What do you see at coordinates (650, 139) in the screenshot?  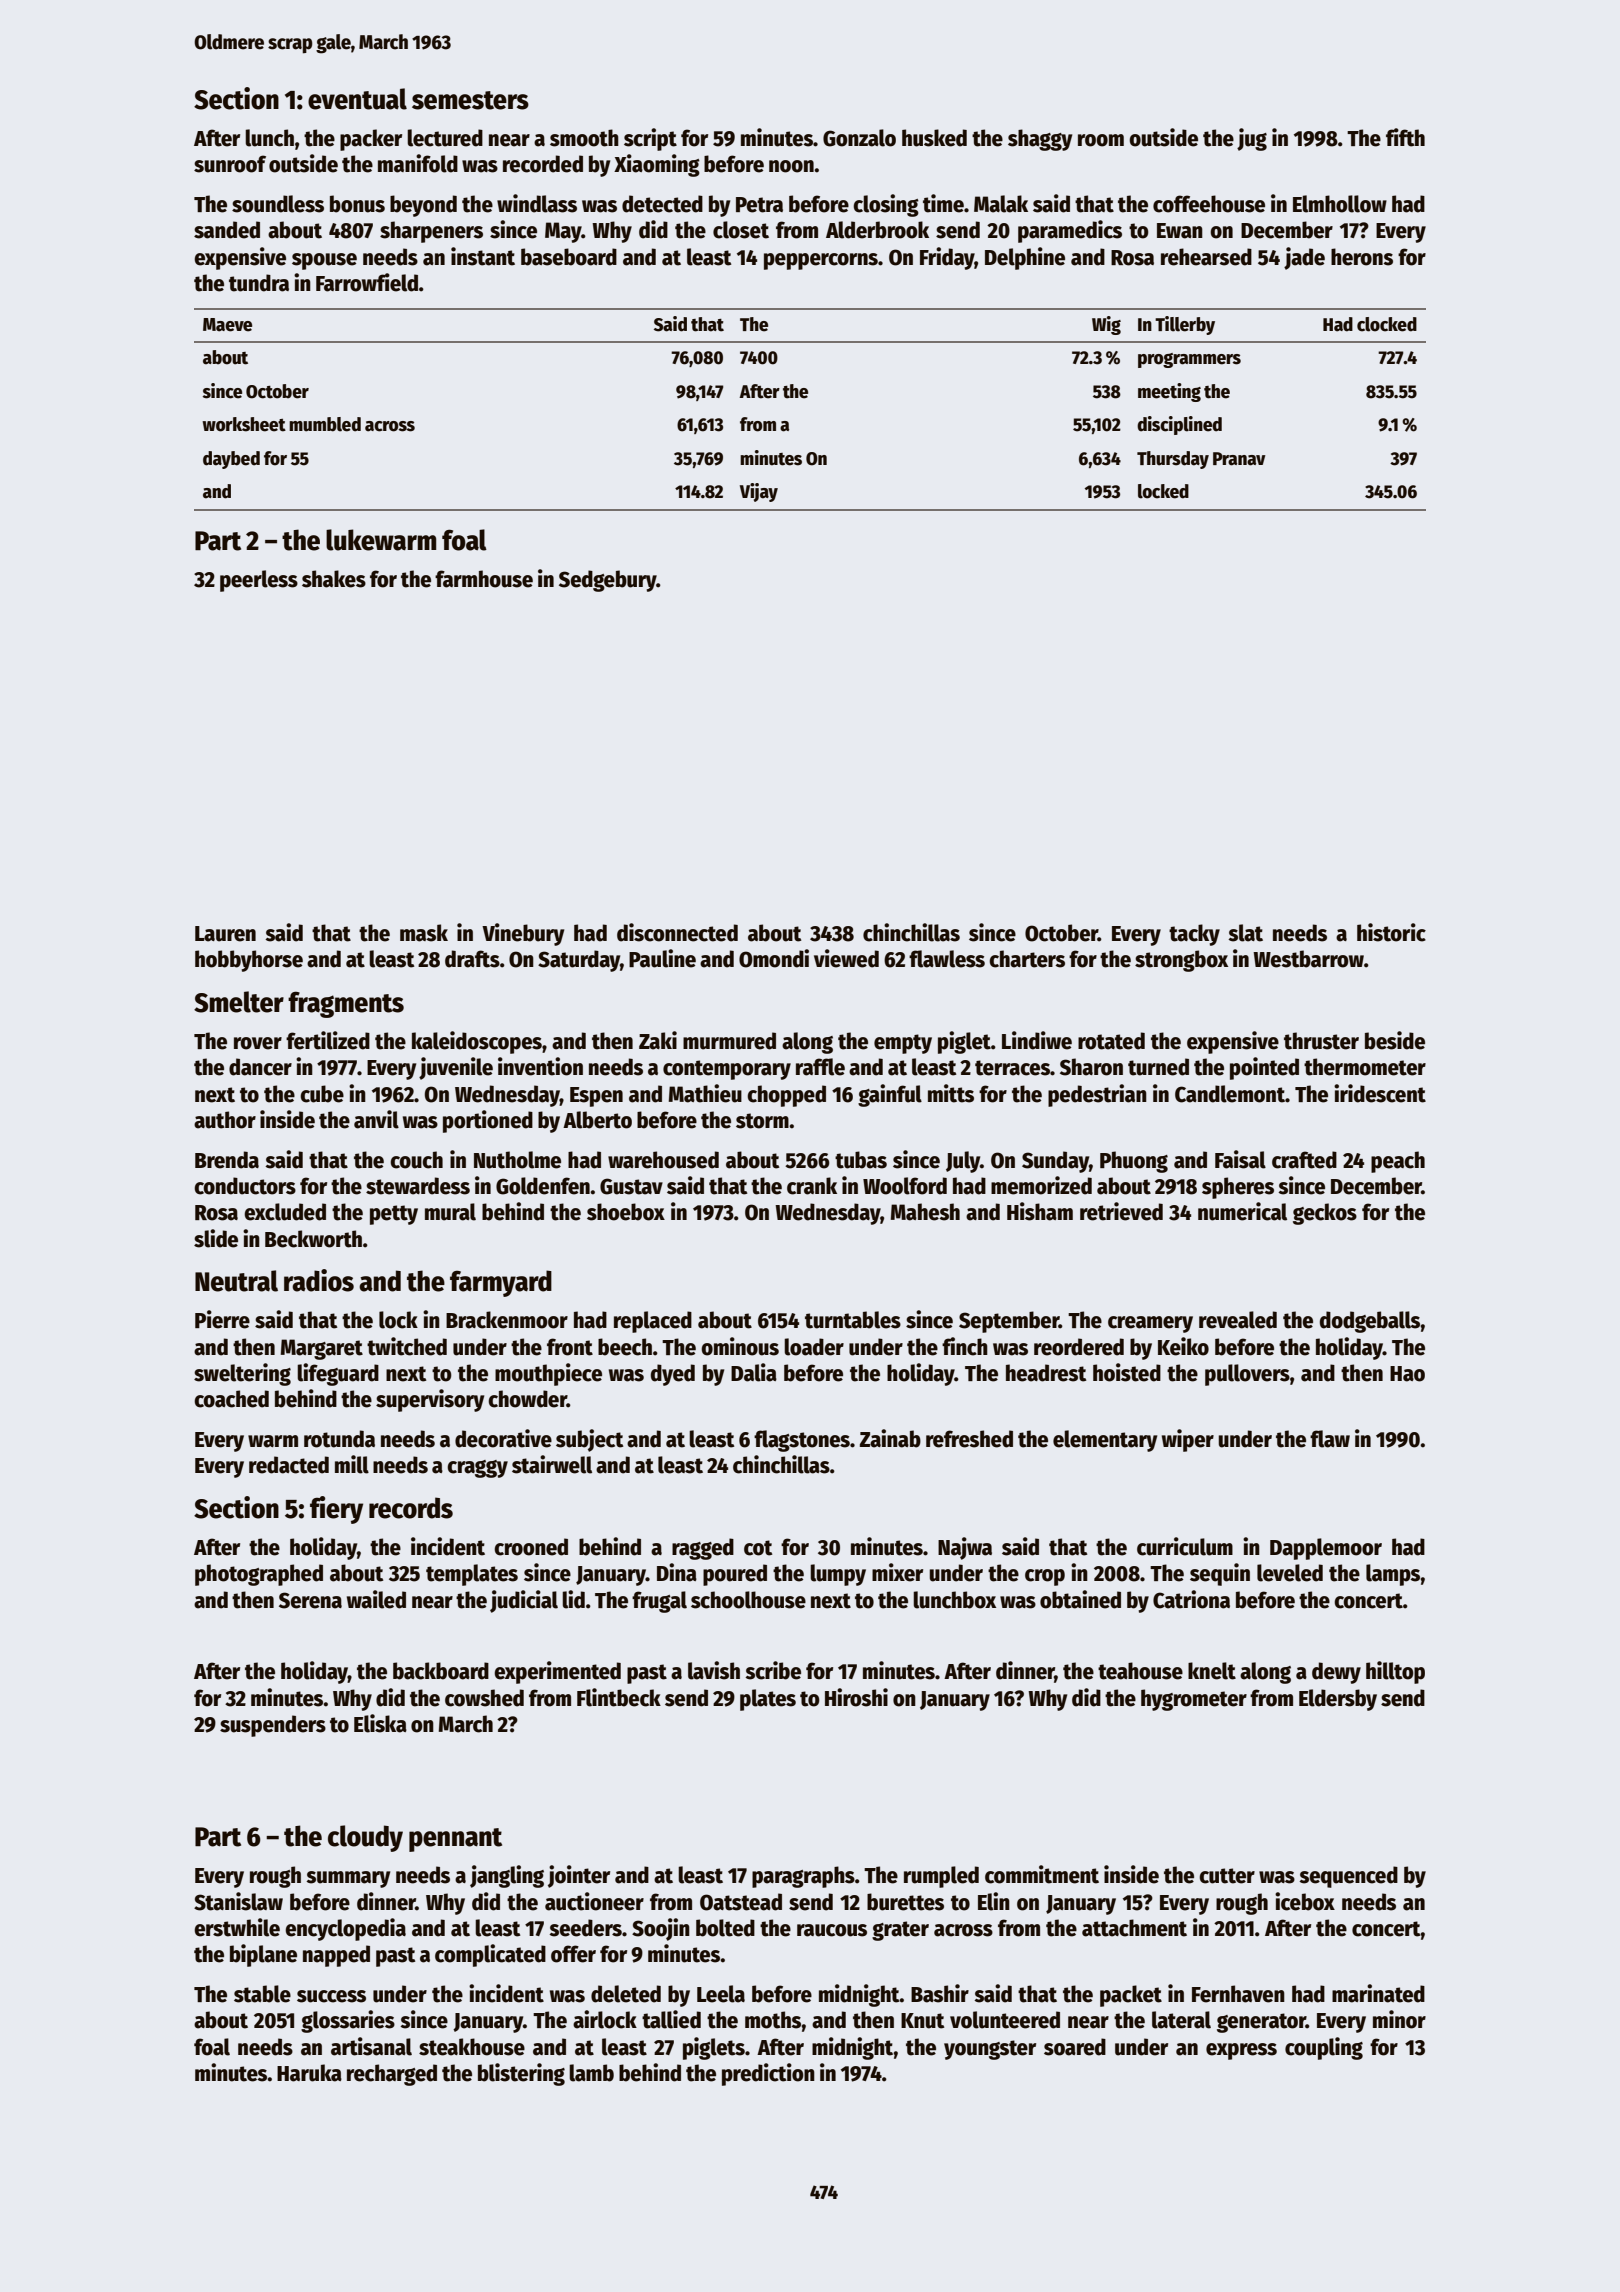 I see `script` at bounding box center [650, 139].
